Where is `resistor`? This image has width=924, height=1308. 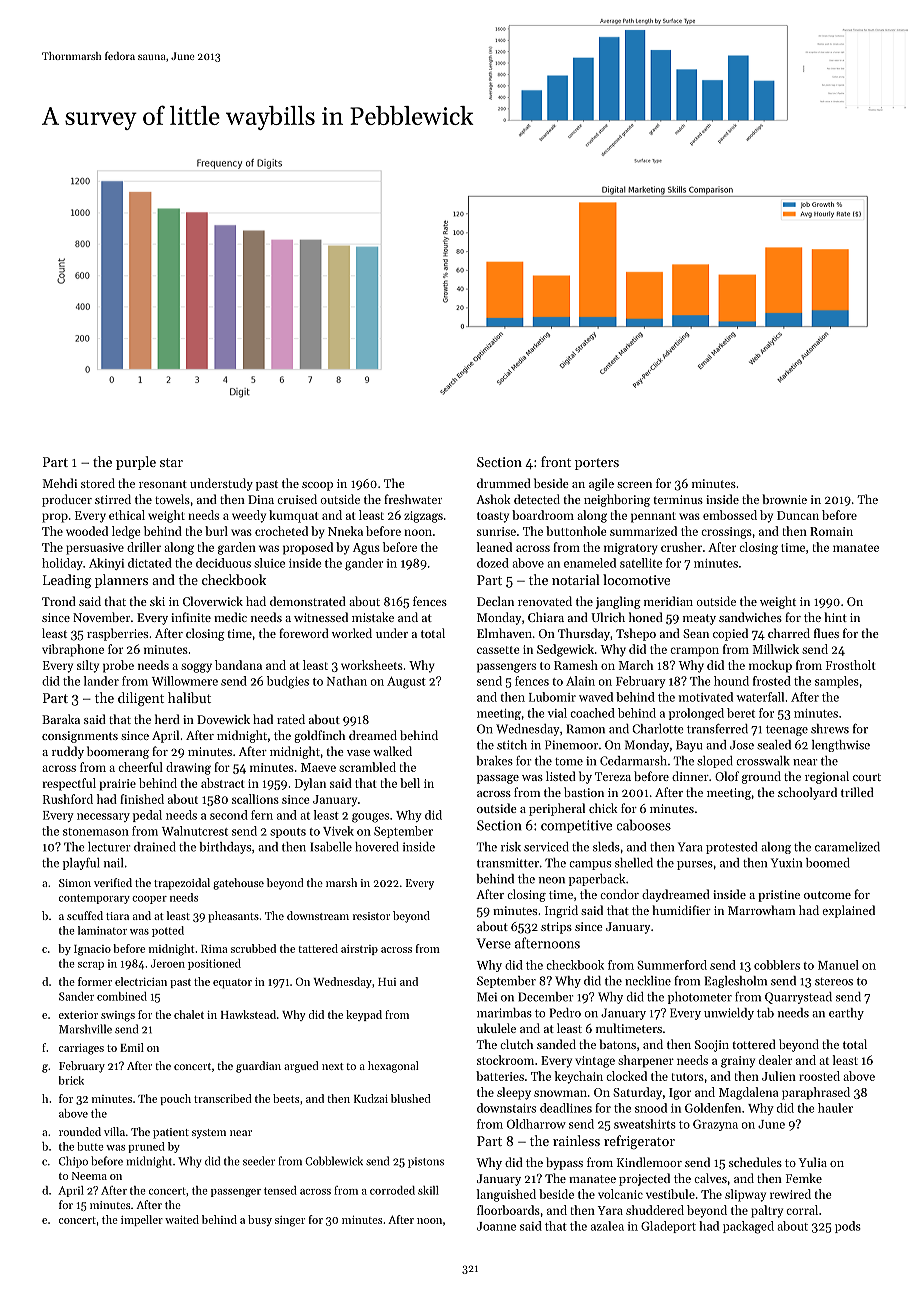 resistor is located at coordinates (371, 916).
